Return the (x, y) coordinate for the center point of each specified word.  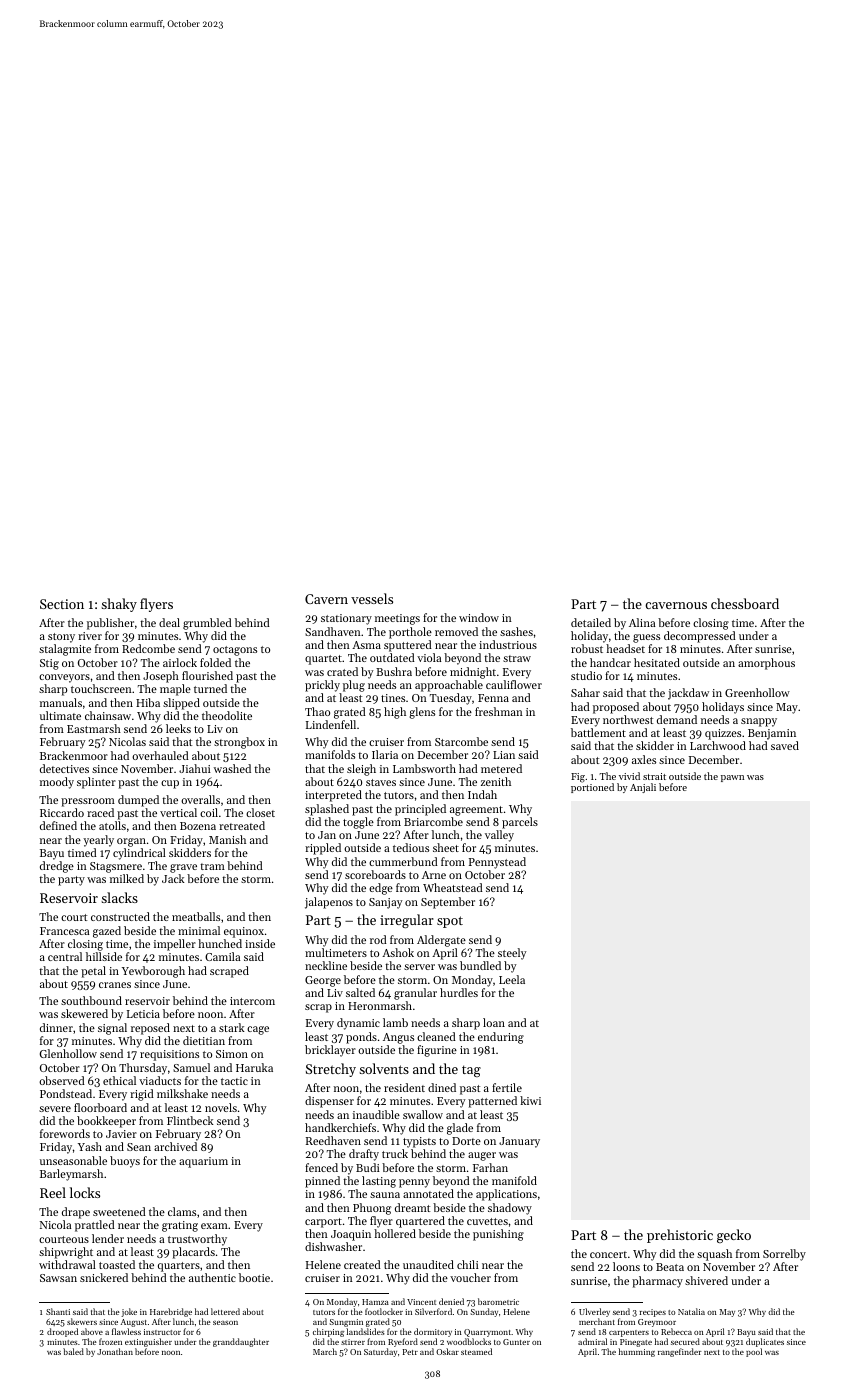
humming (636, 1352)
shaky (119, 605)
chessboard (745, 603)
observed (62, 1080)
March (325, 1351)
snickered (104, 1277)
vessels (372, 598)
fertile (507, 1087)
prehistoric (680, 1236)
